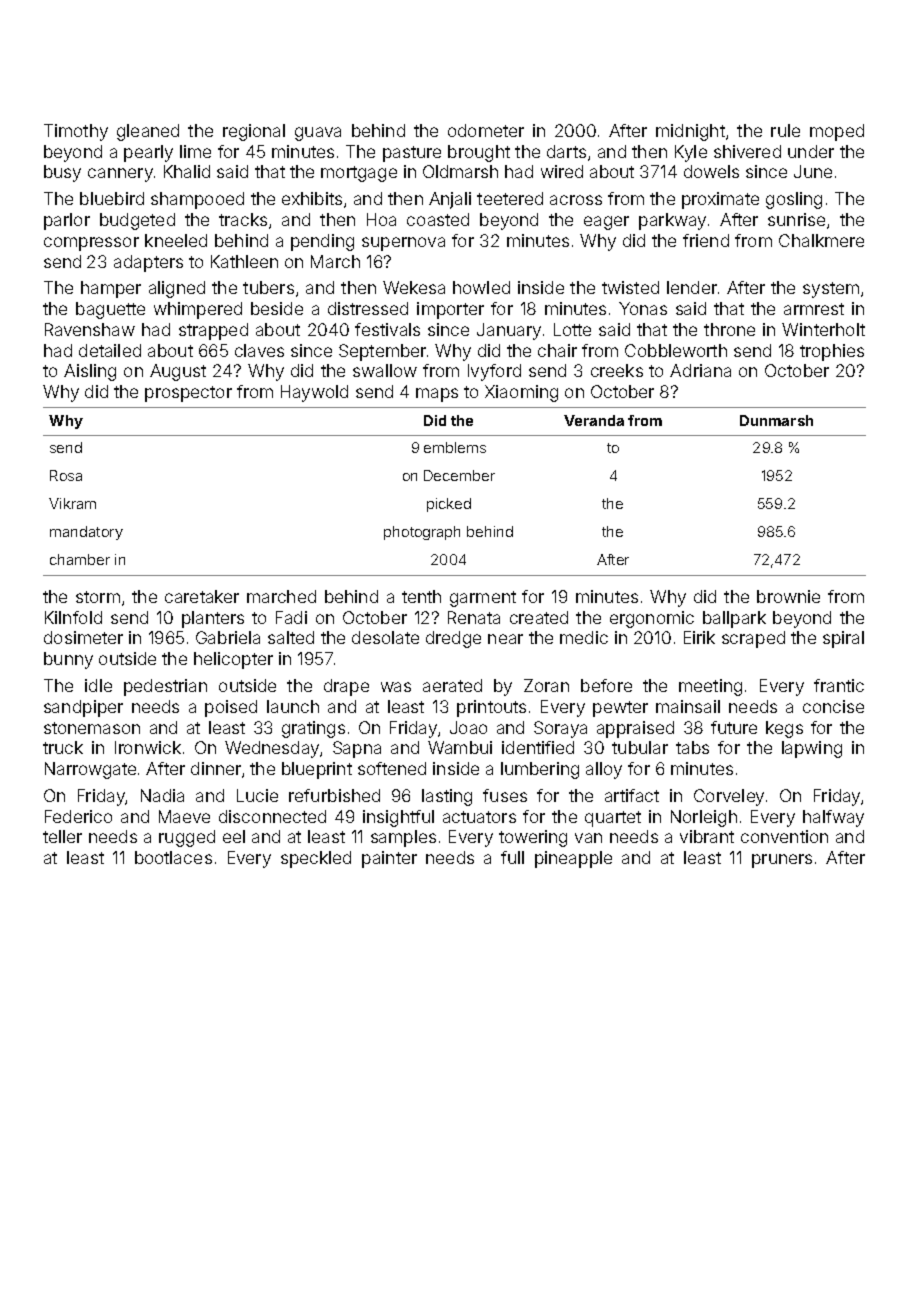  I want to click on mandatory, so click(86, 533).
